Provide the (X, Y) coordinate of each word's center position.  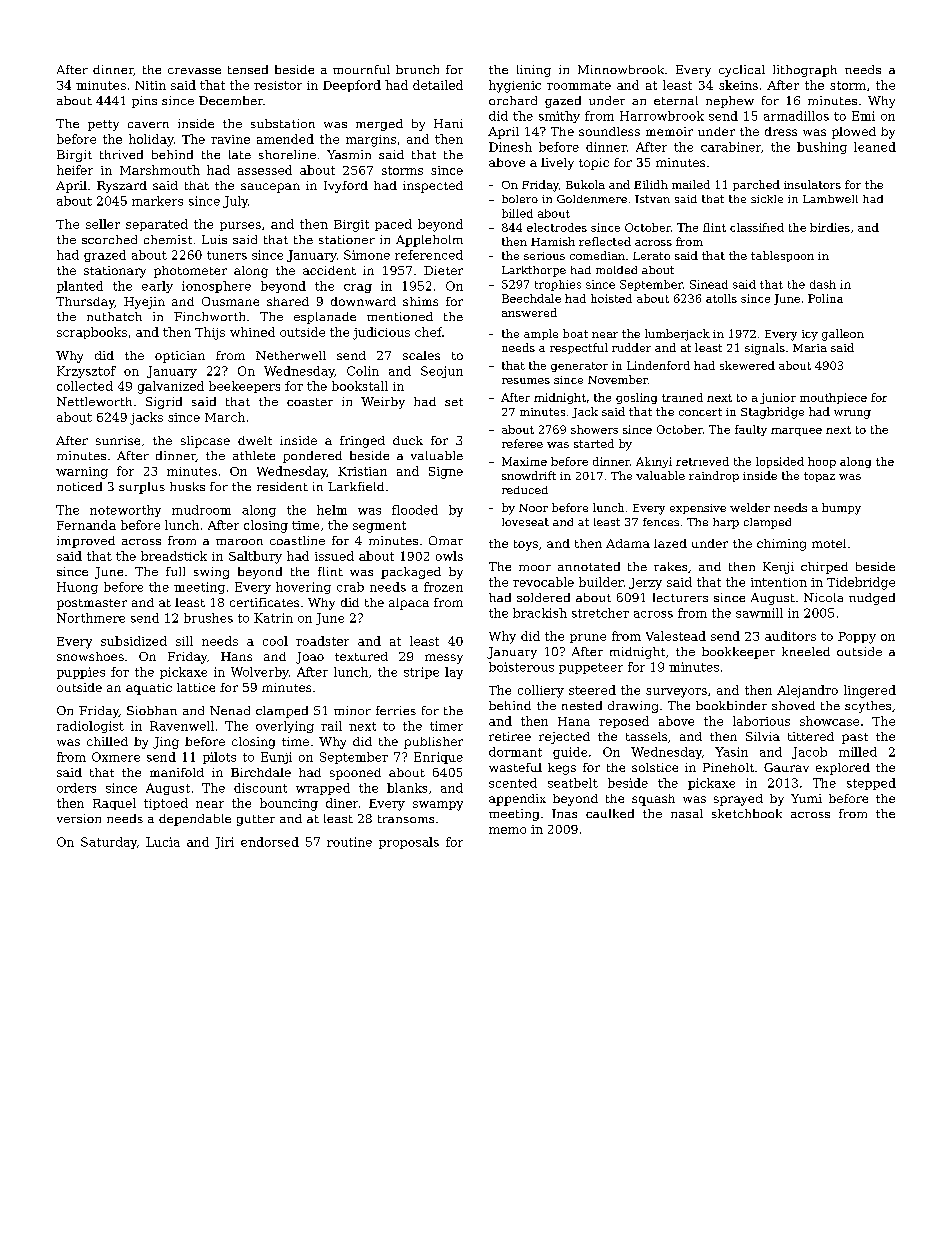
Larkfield (356, 486)
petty (103, 125)
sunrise (118, 440)
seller (103, 224)
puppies (81, 673)
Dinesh (510, 147)
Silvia (763, 736)
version (79, 818)
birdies (830, 227)
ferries (396, 710)
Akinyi (654, 462)
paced (393, 225)
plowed (854, 133)
